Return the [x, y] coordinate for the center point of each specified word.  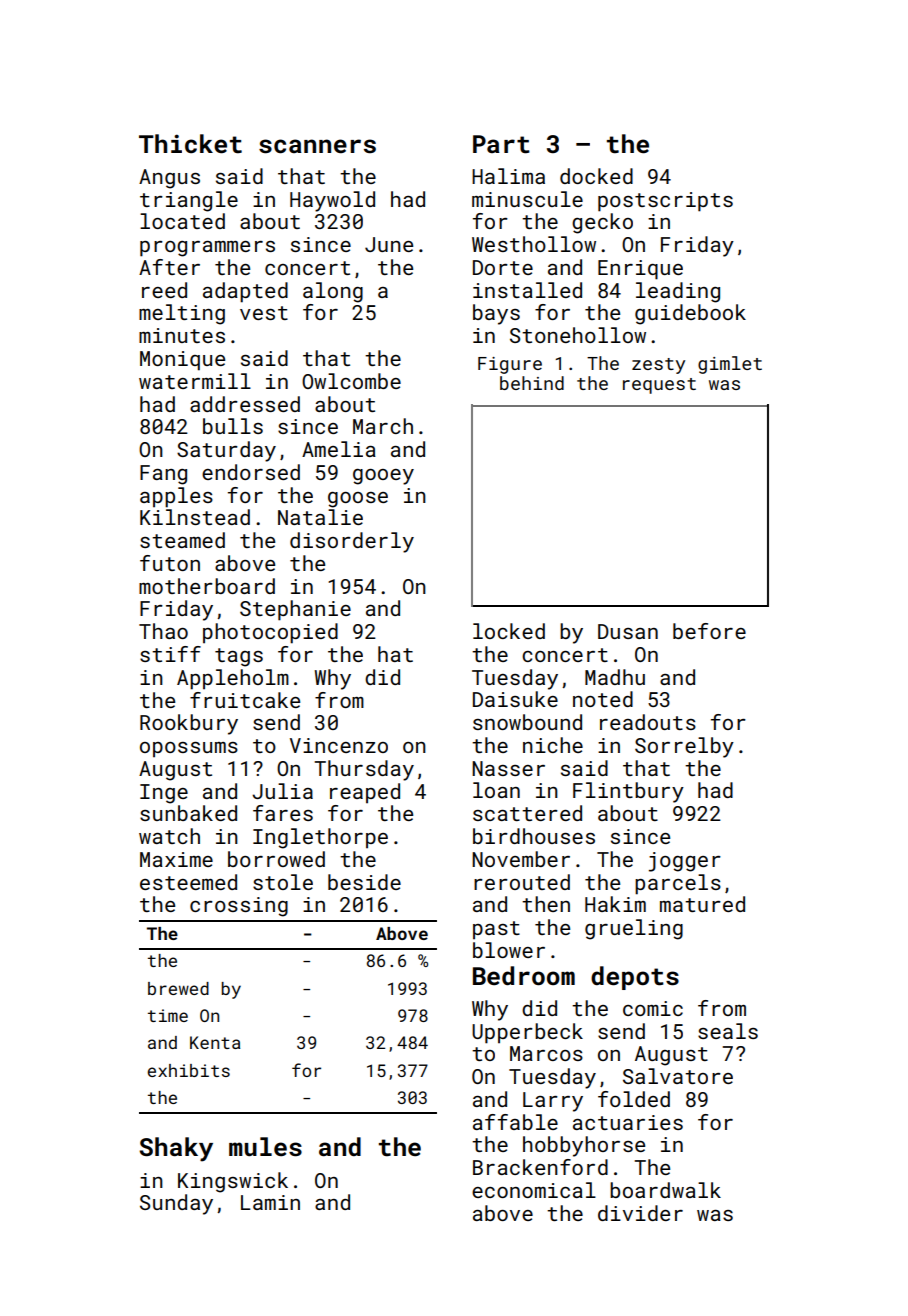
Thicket [190, 144]
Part [501, 144]
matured [702, 904]
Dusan [628, 631]
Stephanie [295, 610]
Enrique [640, 270]
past [496, 930]
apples [176, 497]
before [709, 631]
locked [509, 631]
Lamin [270, 1202]
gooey [383, 477]
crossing [239, 907]
